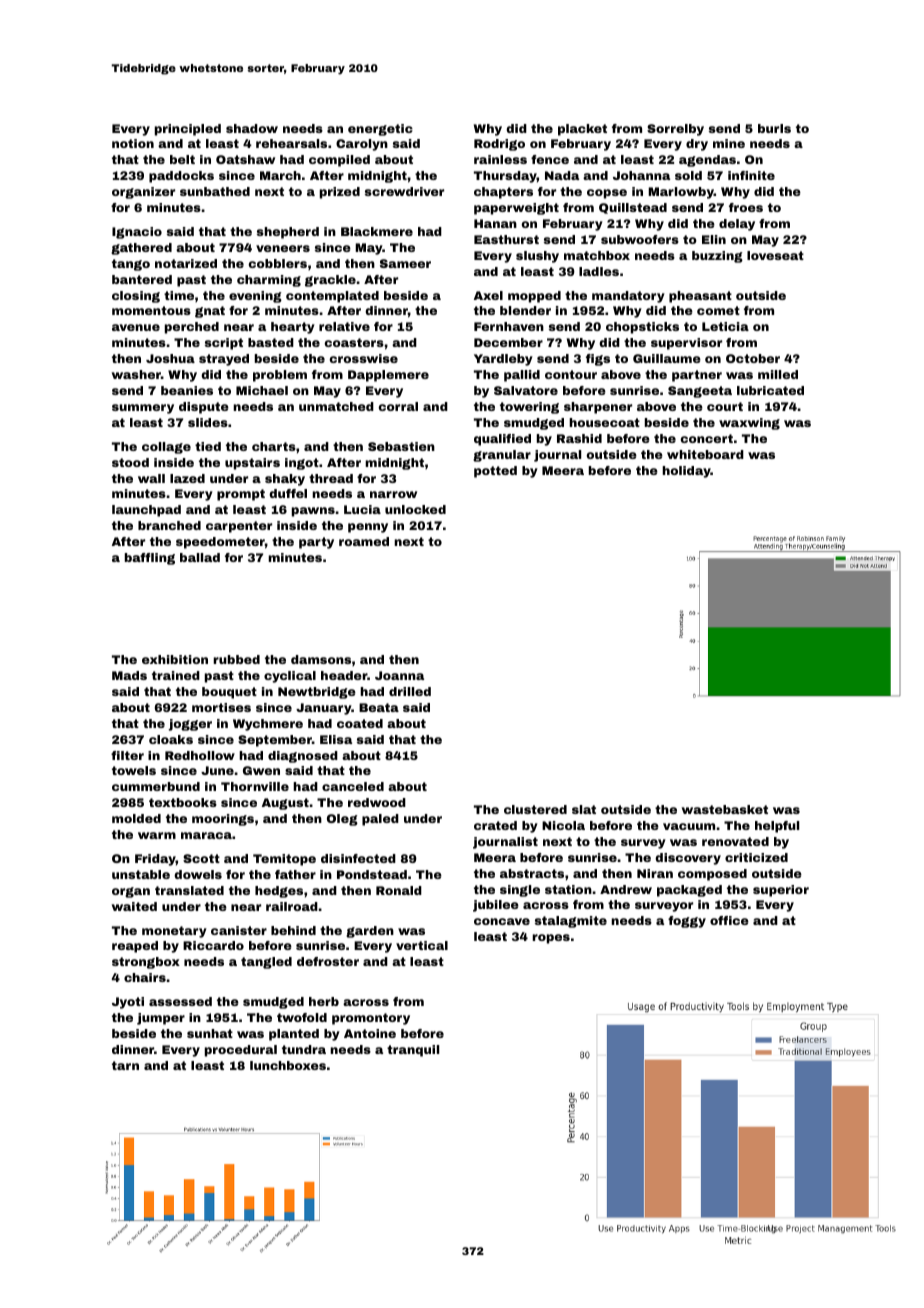  What do you see at coordinates (413, 1051) in the image?
I see `tranquil` at bounding box center [413, 1051].
